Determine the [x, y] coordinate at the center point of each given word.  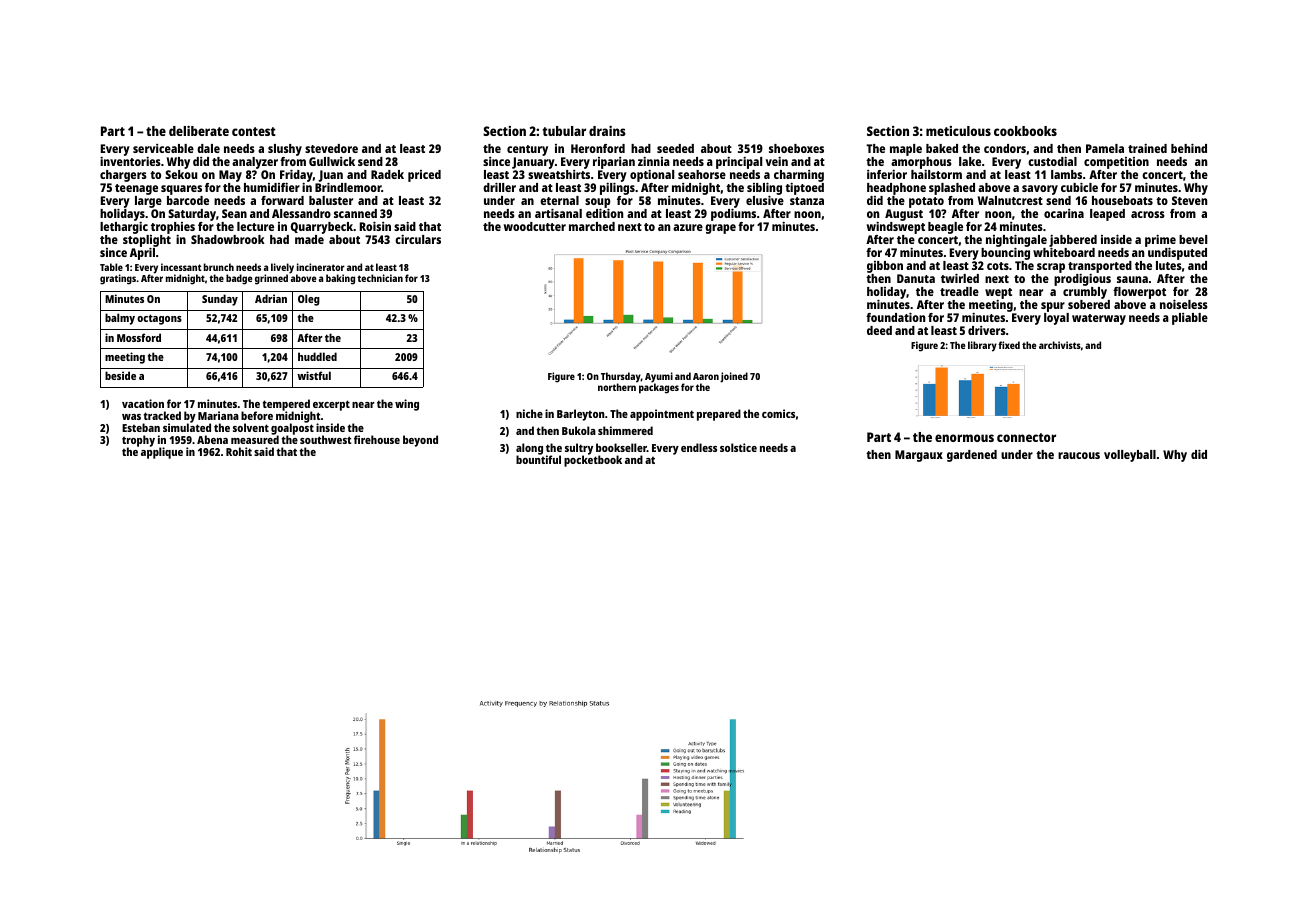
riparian [614, 163]
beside [120, 375]
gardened [972, 456]
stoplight [147, 241]
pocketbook [593, 461]
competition [1116, 163]
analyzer [255, 163]
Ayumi [659, 377]
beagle [945, 228]
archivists [1060, 345]
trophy [138, 441]
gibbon [885, 267]
